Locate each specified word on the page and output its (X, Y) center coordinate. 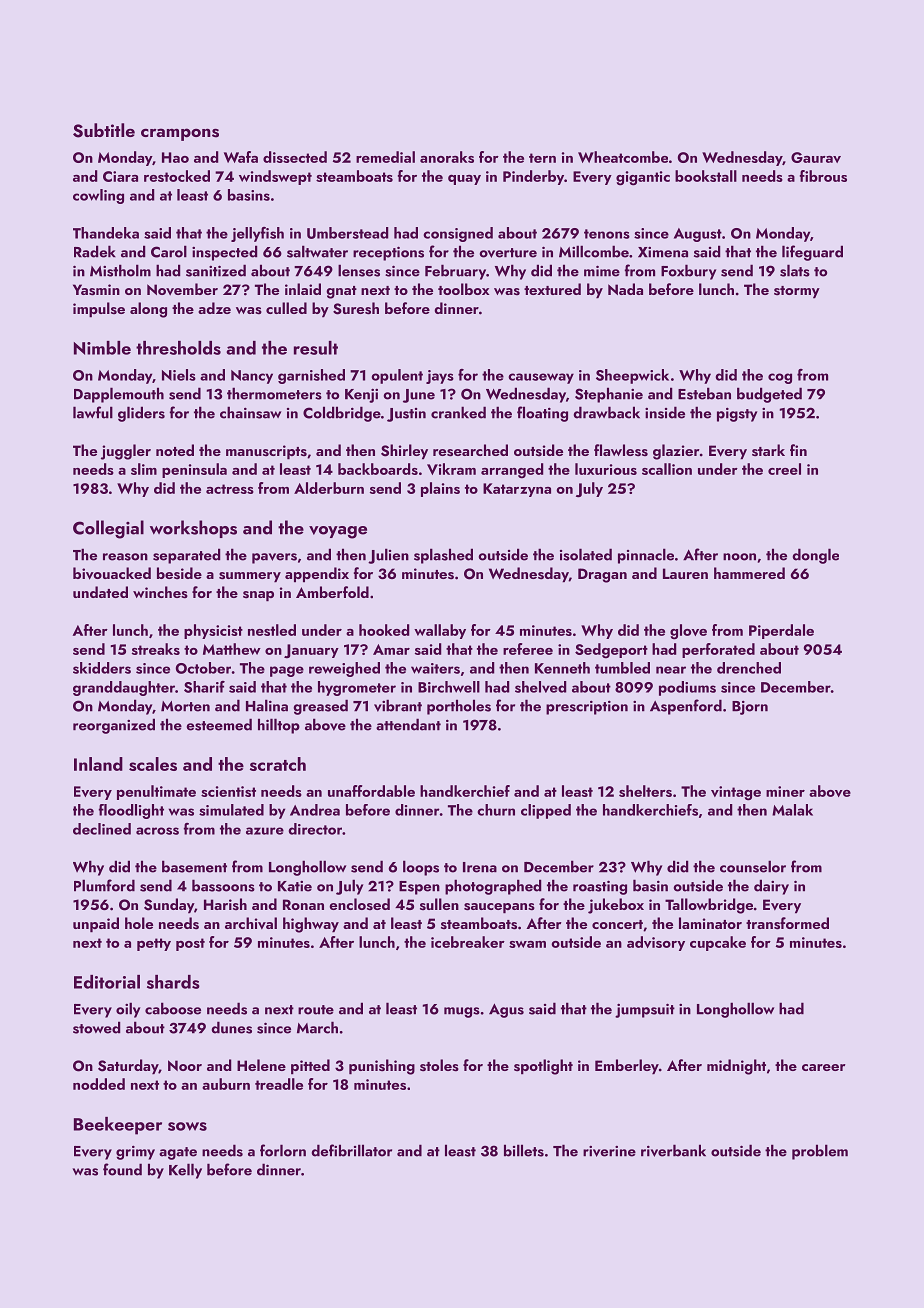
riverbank (673, 1150)
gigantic (643, 178)
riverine (609, 1151)
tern (542, 158)
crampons (180, 134)
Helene (261, 1065)
